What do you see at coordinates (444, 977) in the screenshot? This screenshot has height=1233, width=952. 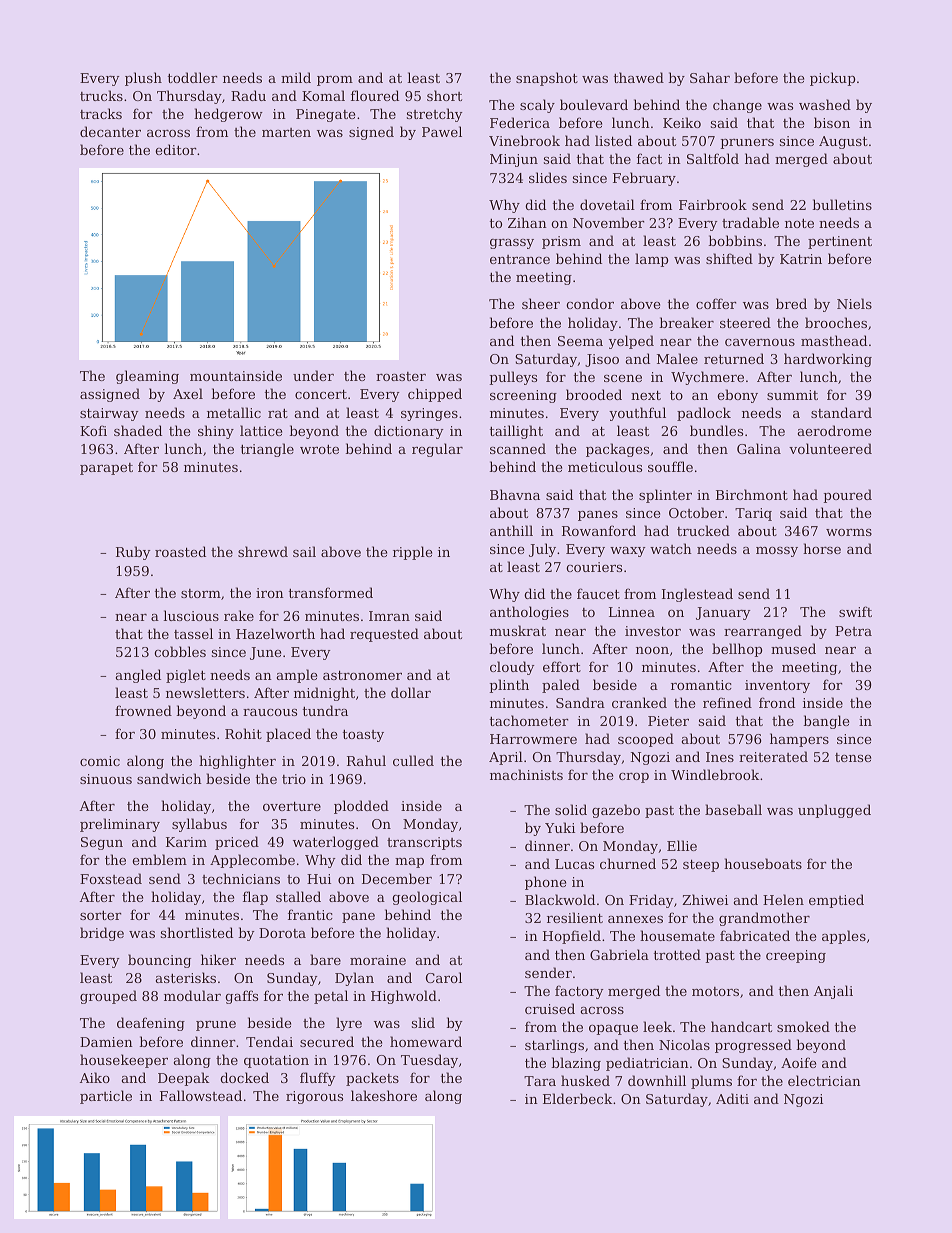 I see `Carol` at bounding box center [444, 977].
